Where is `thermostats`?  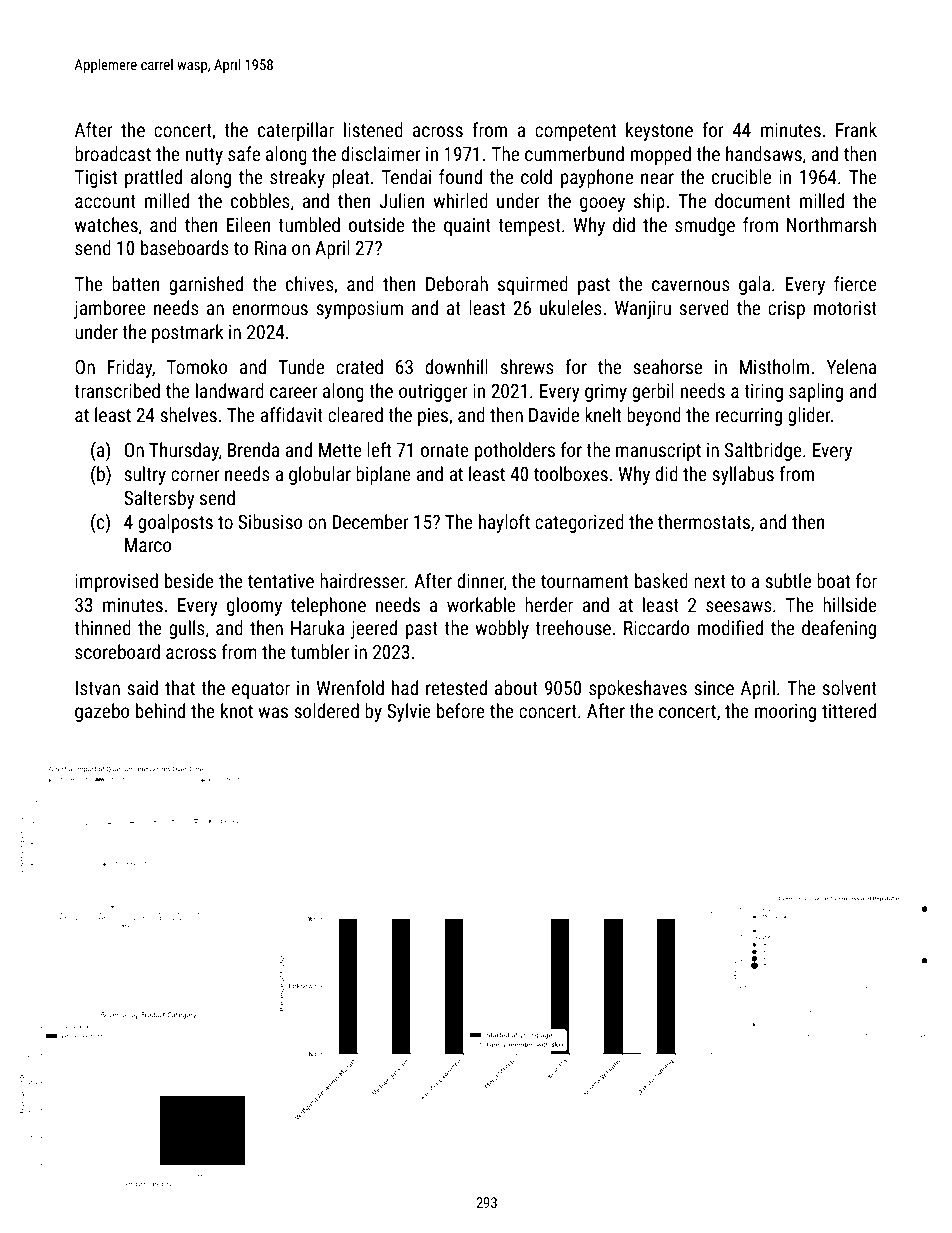 thermostats is located at coordinates (704, 521).
